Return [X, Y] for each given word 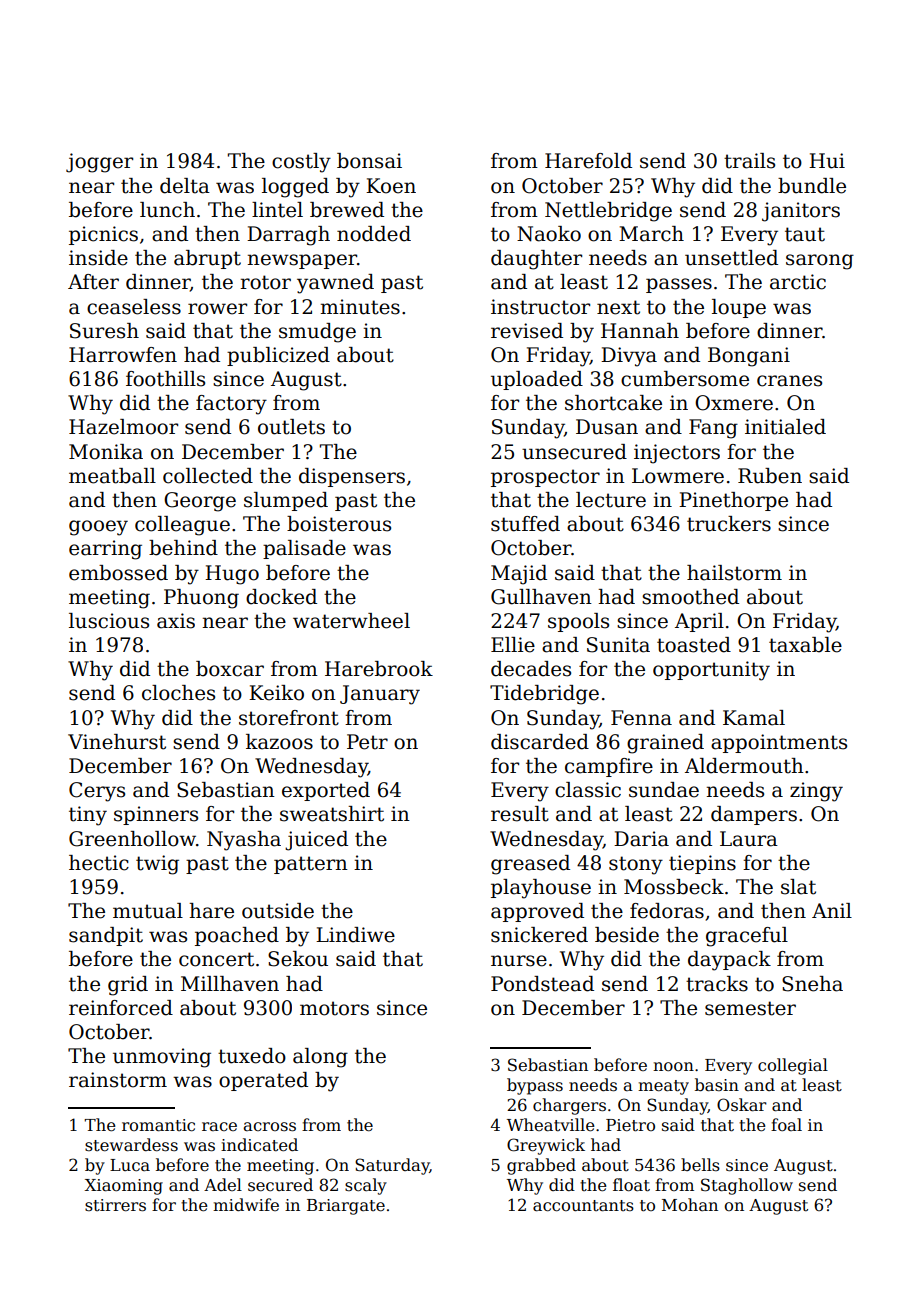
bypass [535, 1086]
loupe [739, 308]
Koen [391, 186]
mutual [148, 911]
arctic [798, 282]
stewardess [131, 1145]
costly [301, 163]
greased [530, 865]
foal [786, 1124]
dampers [754, 815]
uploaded [537, 380]
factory [231, 405]
